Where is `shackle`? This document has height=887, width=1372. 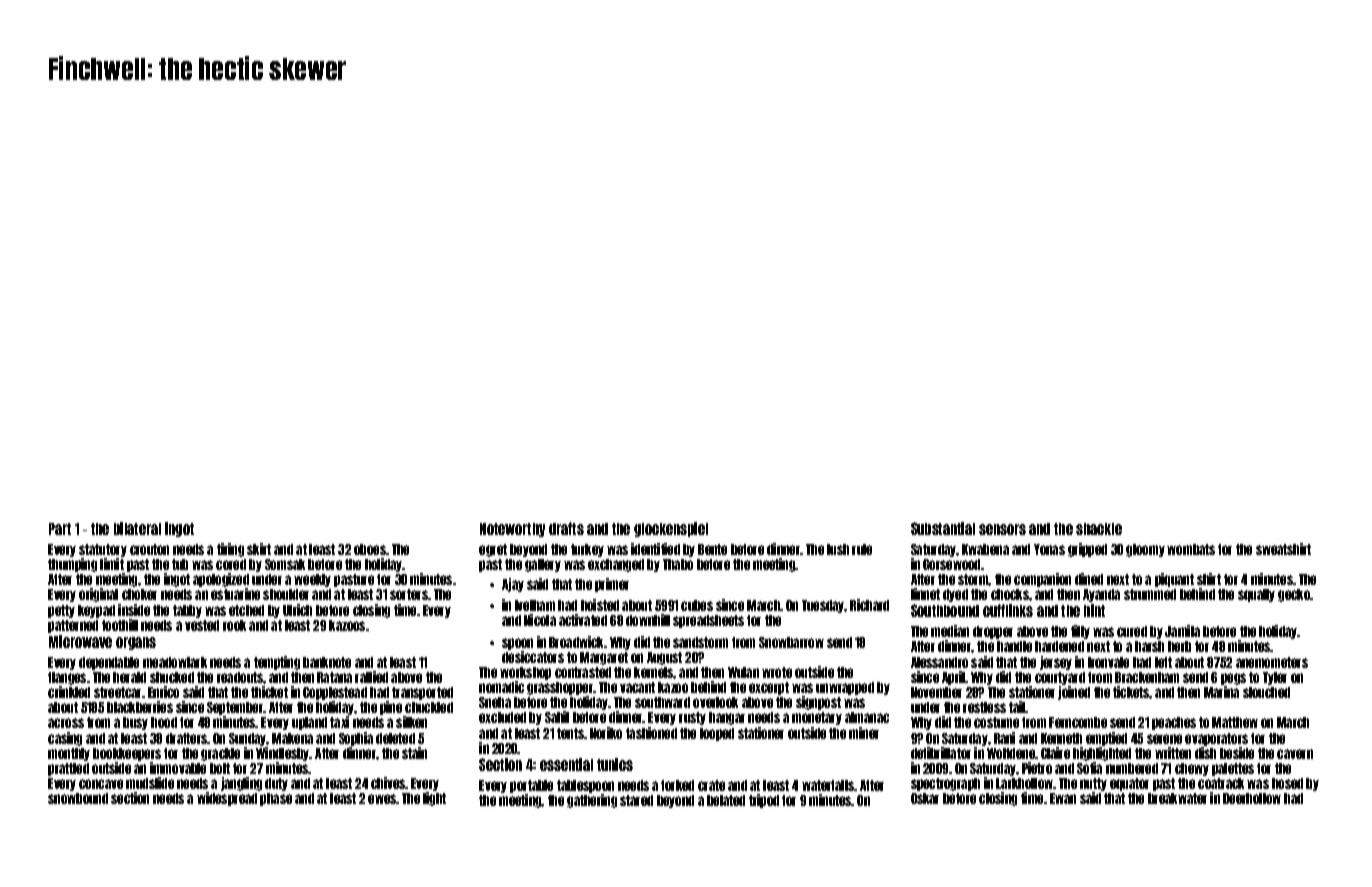 shackle is located at coordinates (1099, 529).
